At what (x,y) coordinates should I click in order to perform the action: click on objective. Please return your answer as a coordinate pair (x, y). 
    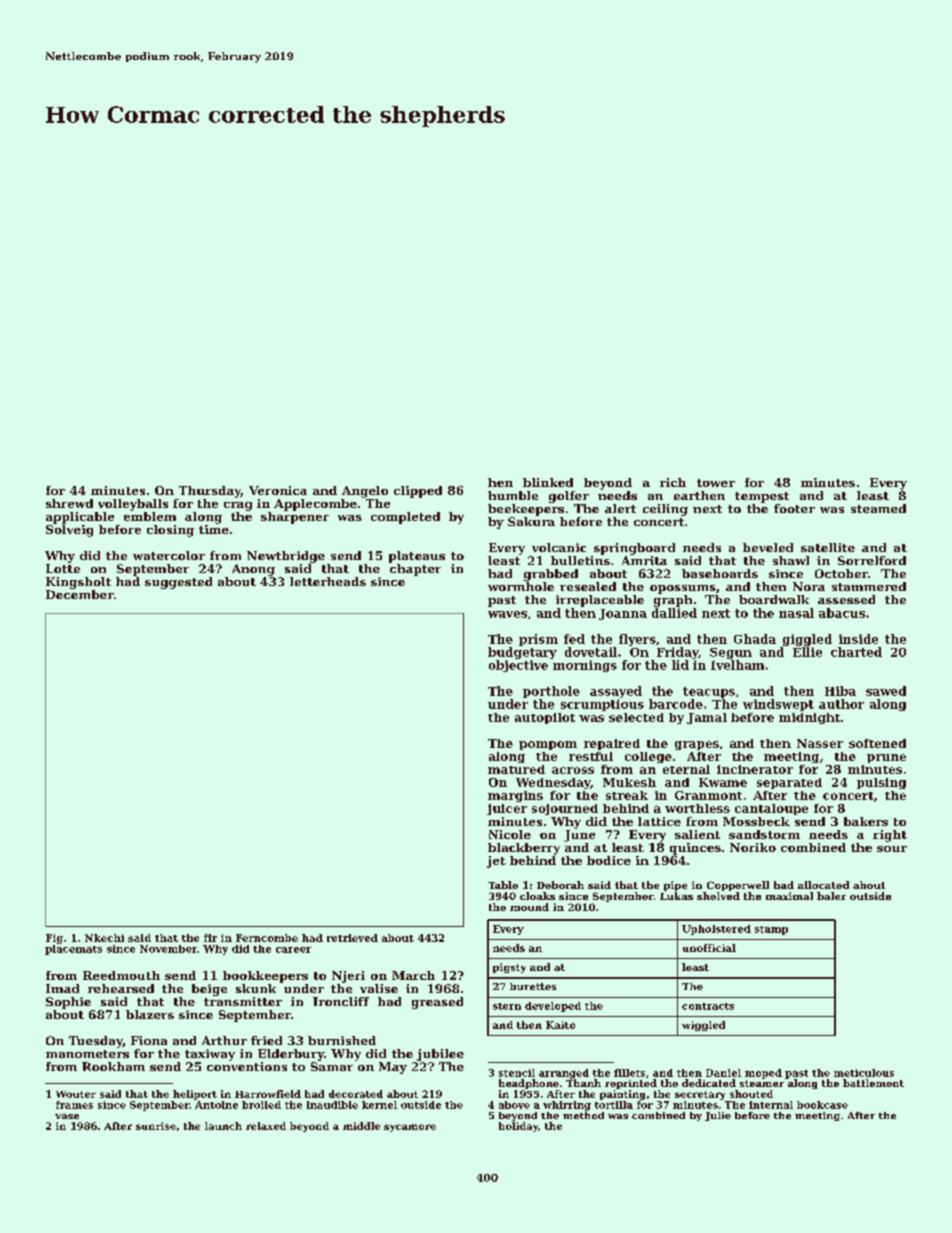
    Looking at the image, I should click on (518, 666).
